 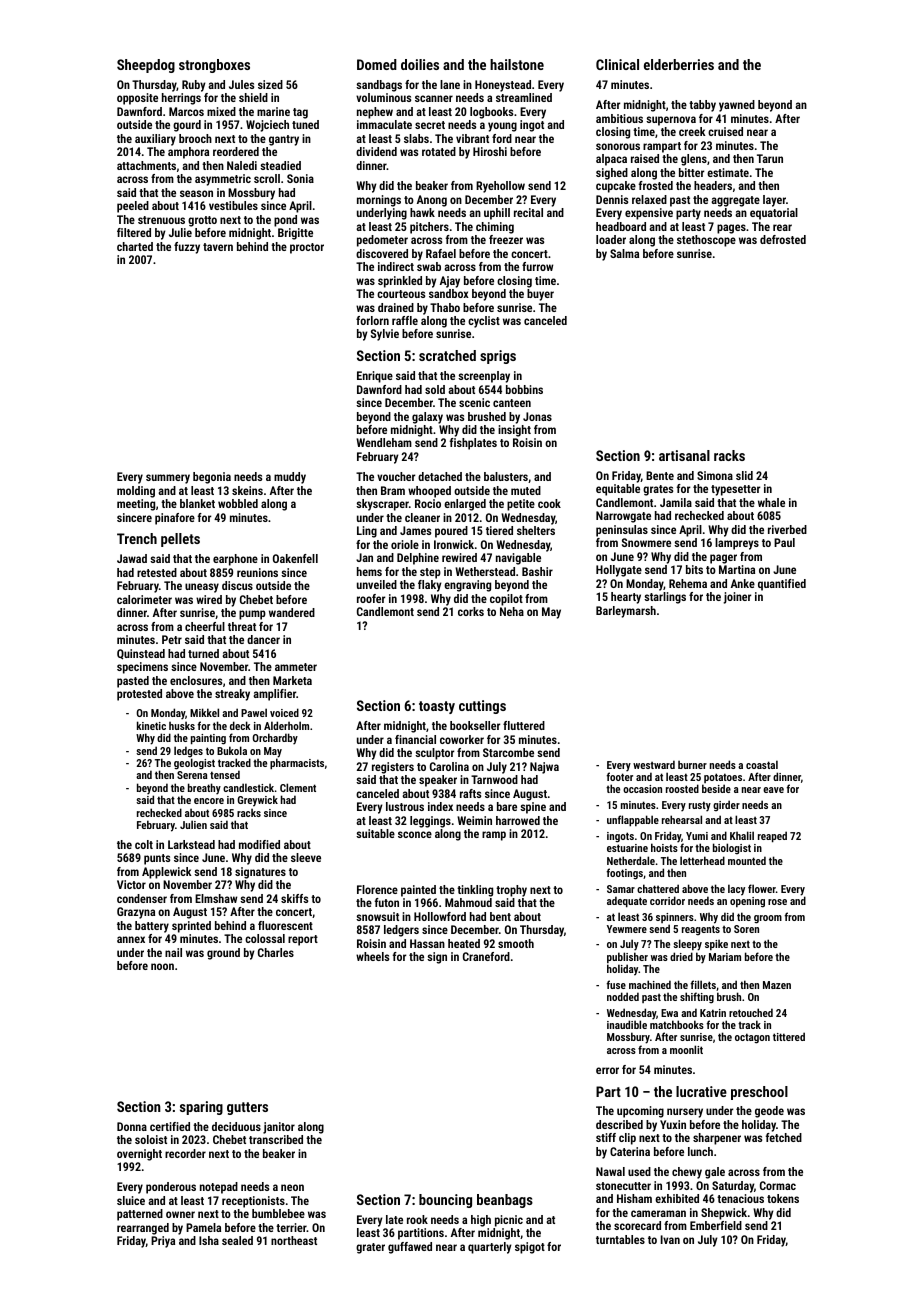 What do you see at coordinates (214, 66) in the document?
I see `strongboxes` at bounding box center [214, 66].
